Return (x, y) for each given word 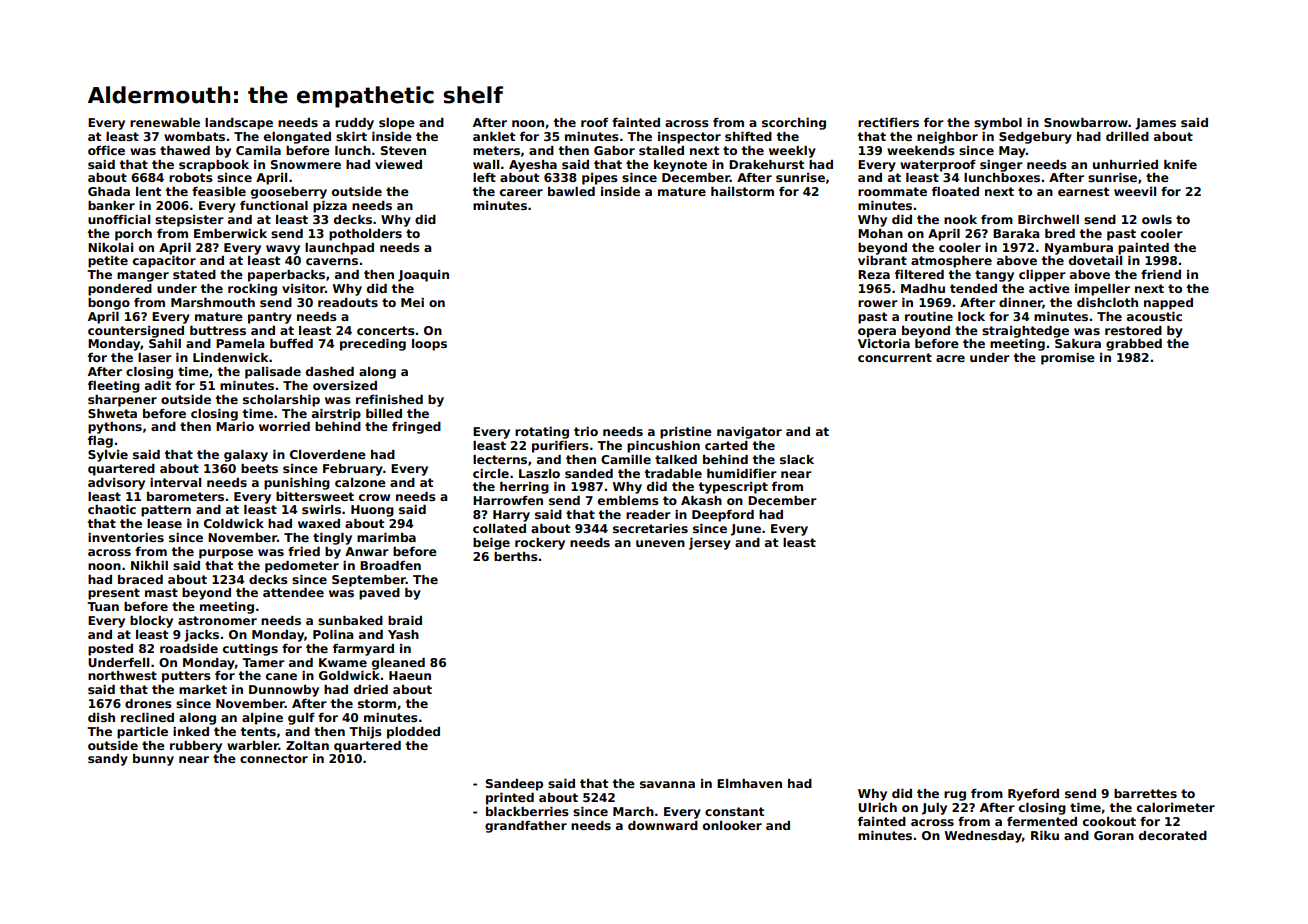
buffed (291, 343)
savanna (667, 784)
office (106, 150)
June (746, 530)
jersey (710, 544)
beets (259, 468)
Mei (412, 302)
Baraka (1016, 233)
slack (797, 459)
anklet (494, 136)
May (1012, 152)
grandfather (526, 827)
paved (379, 594)
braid (405, 620)
